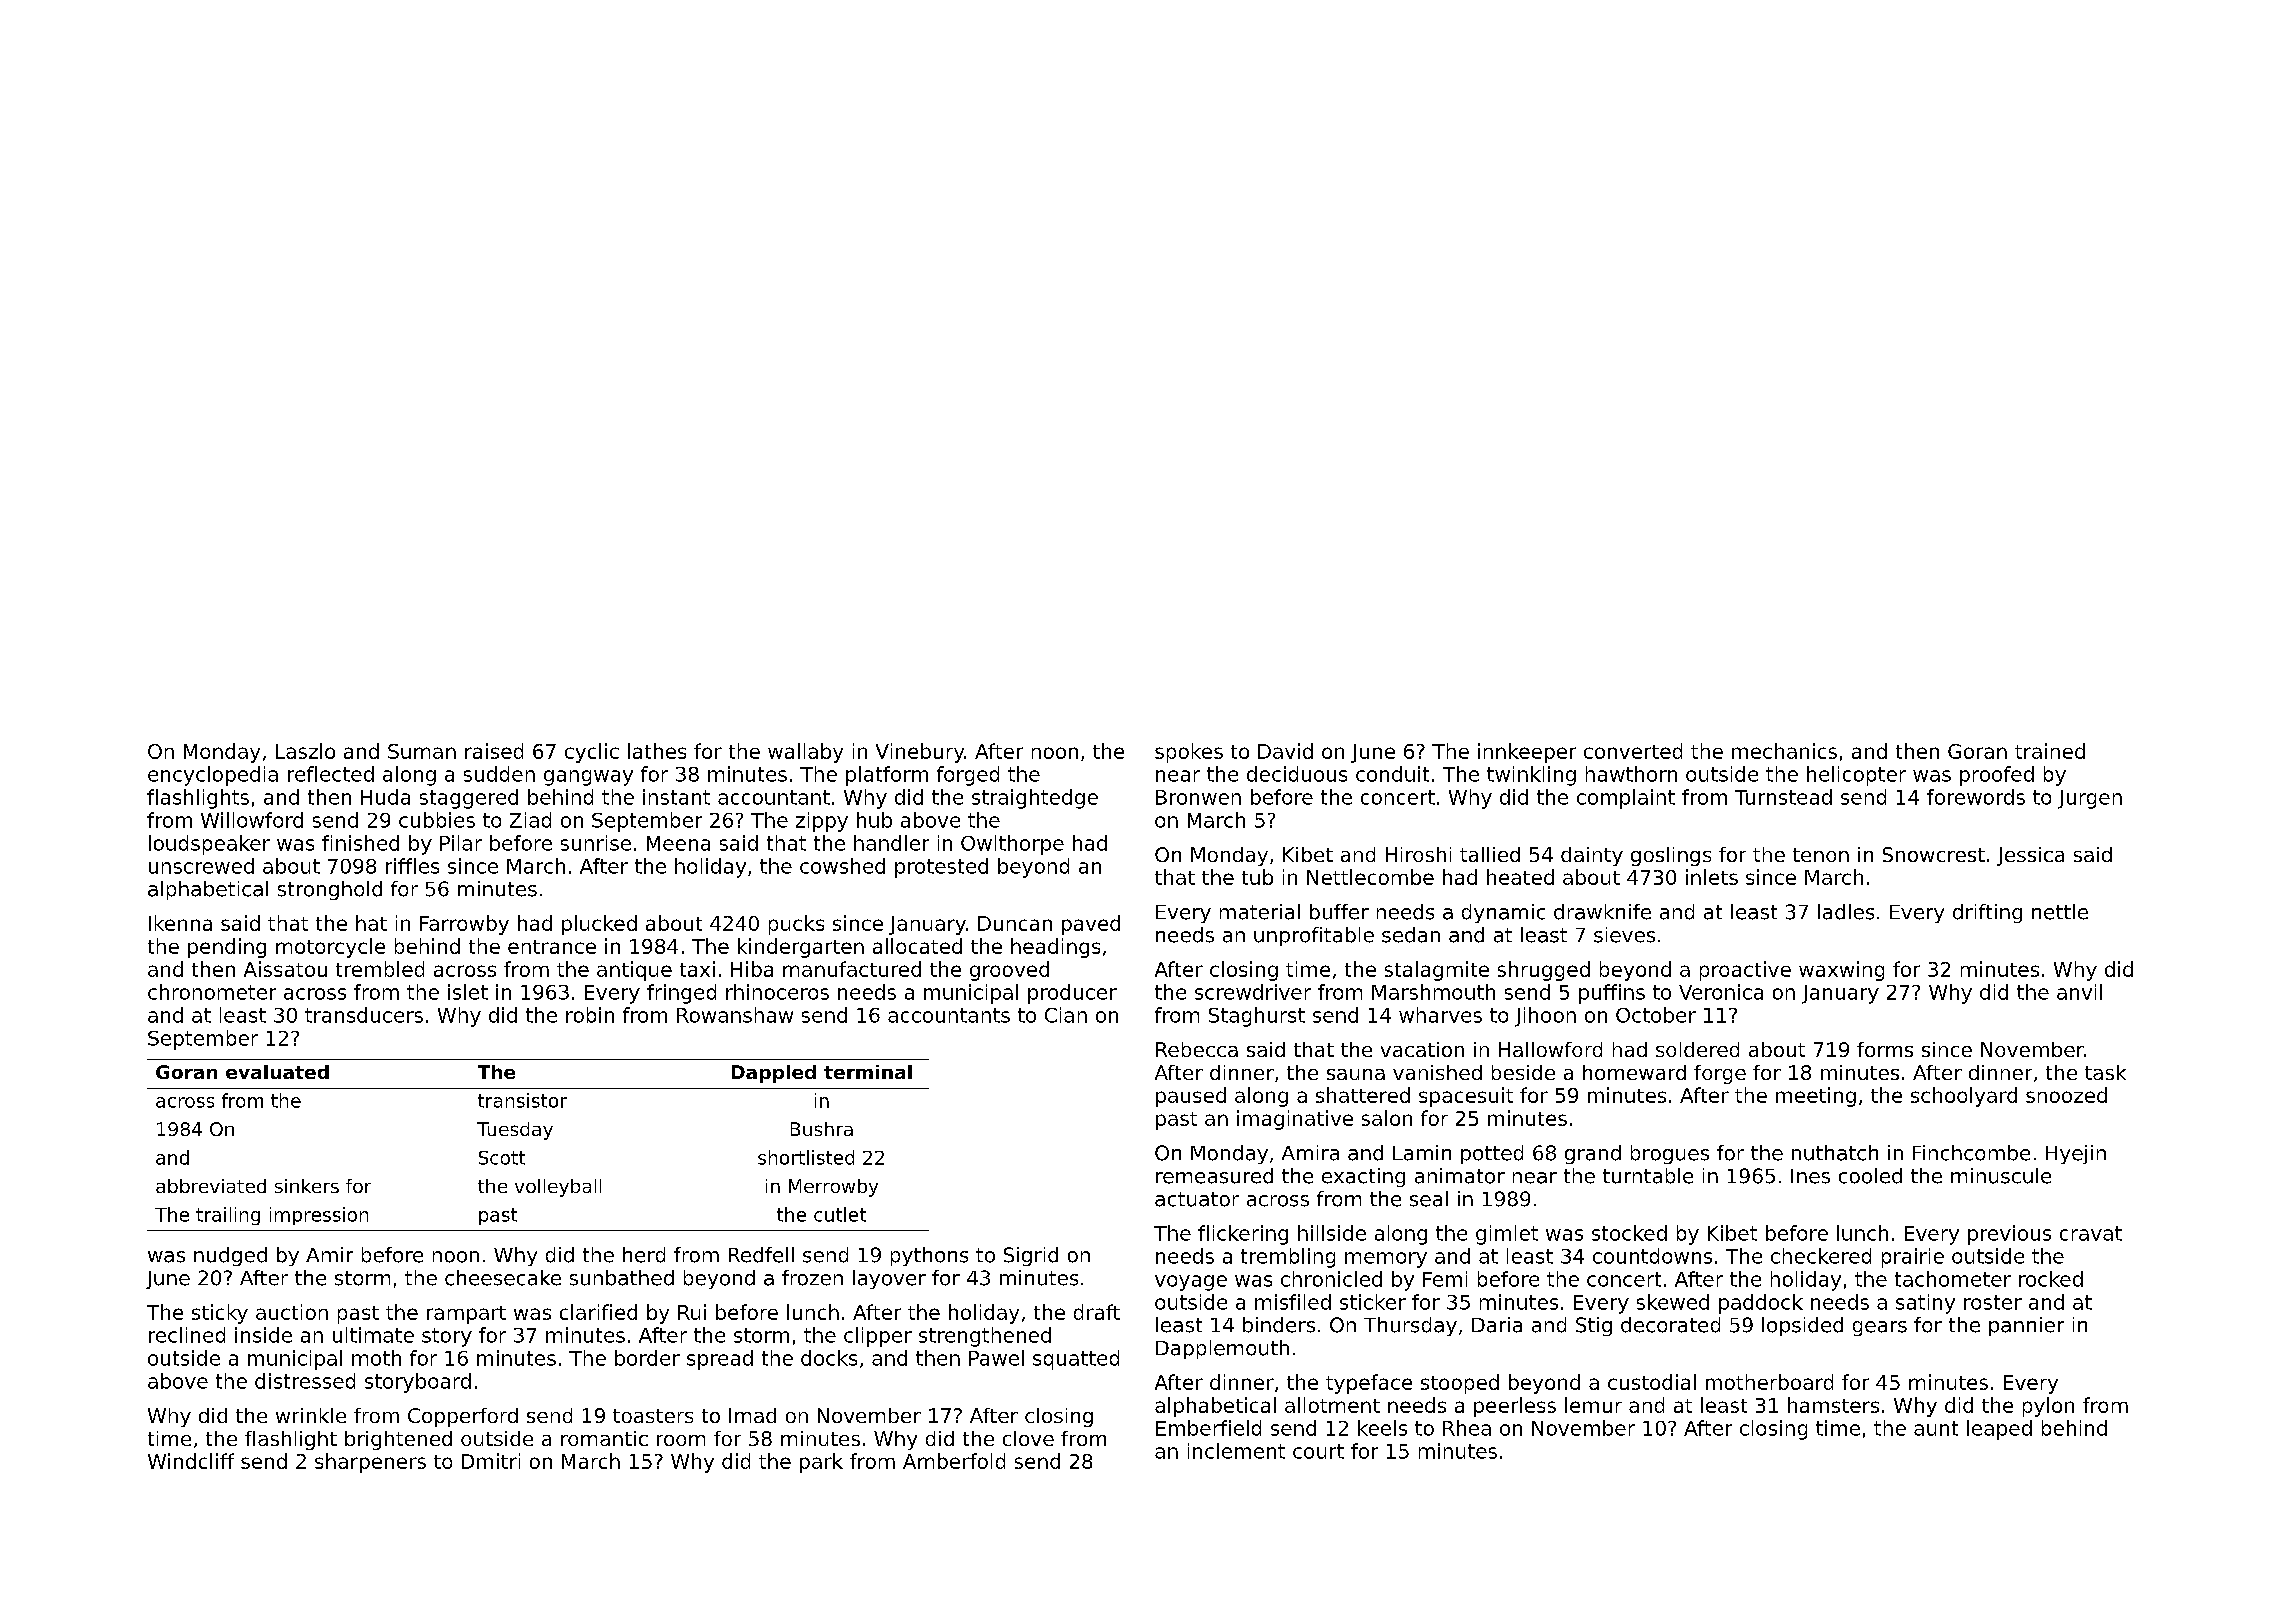  Describe the element at coordinates (1198, 797) in the screenshot. I see `Bronwen` at that location.
